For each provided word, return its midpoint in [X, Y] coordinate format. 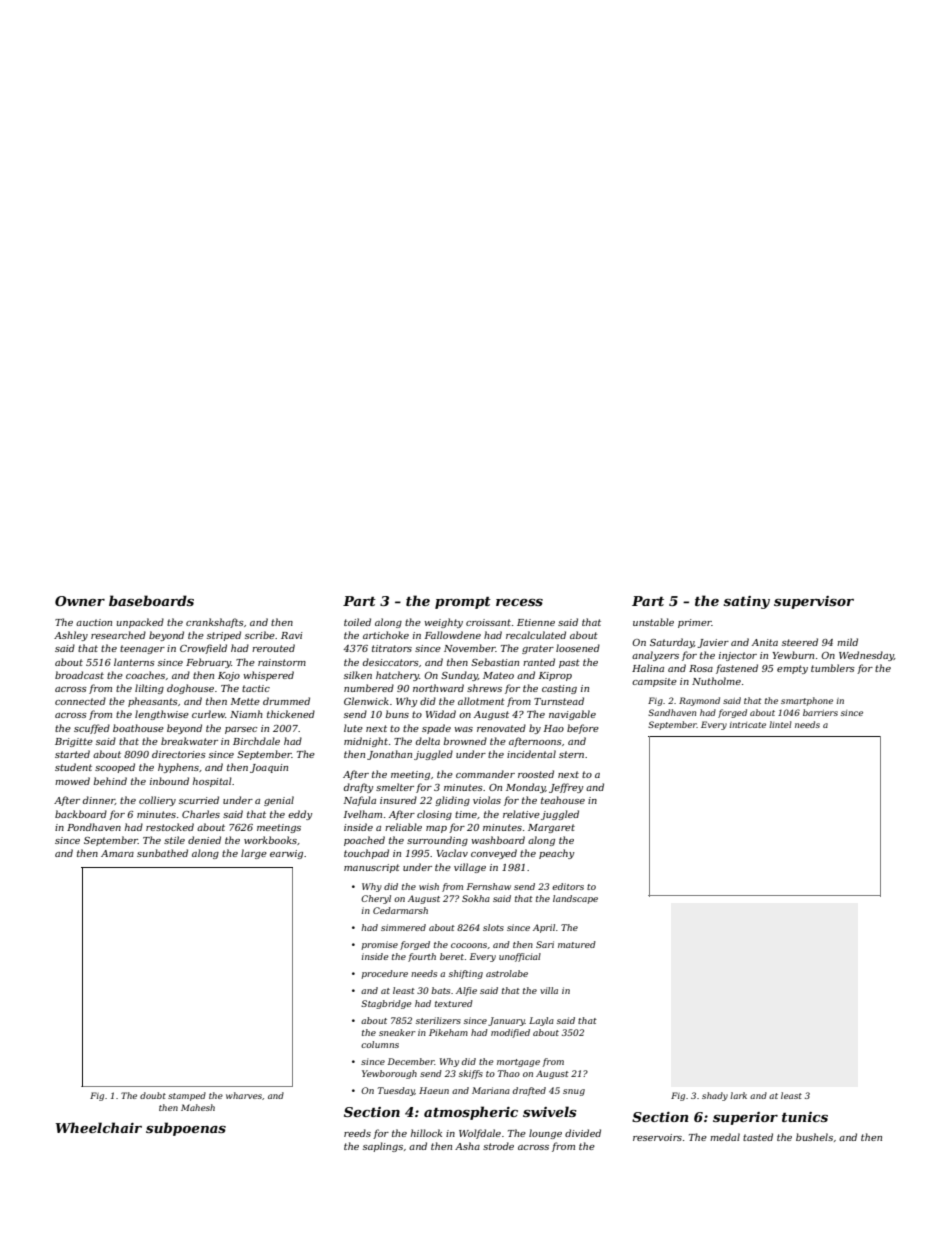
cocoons [469, 945]
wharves [244, 1095]
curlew [208, 714]
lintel [780, 724]
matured [577, 944]
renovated [501, 728]
